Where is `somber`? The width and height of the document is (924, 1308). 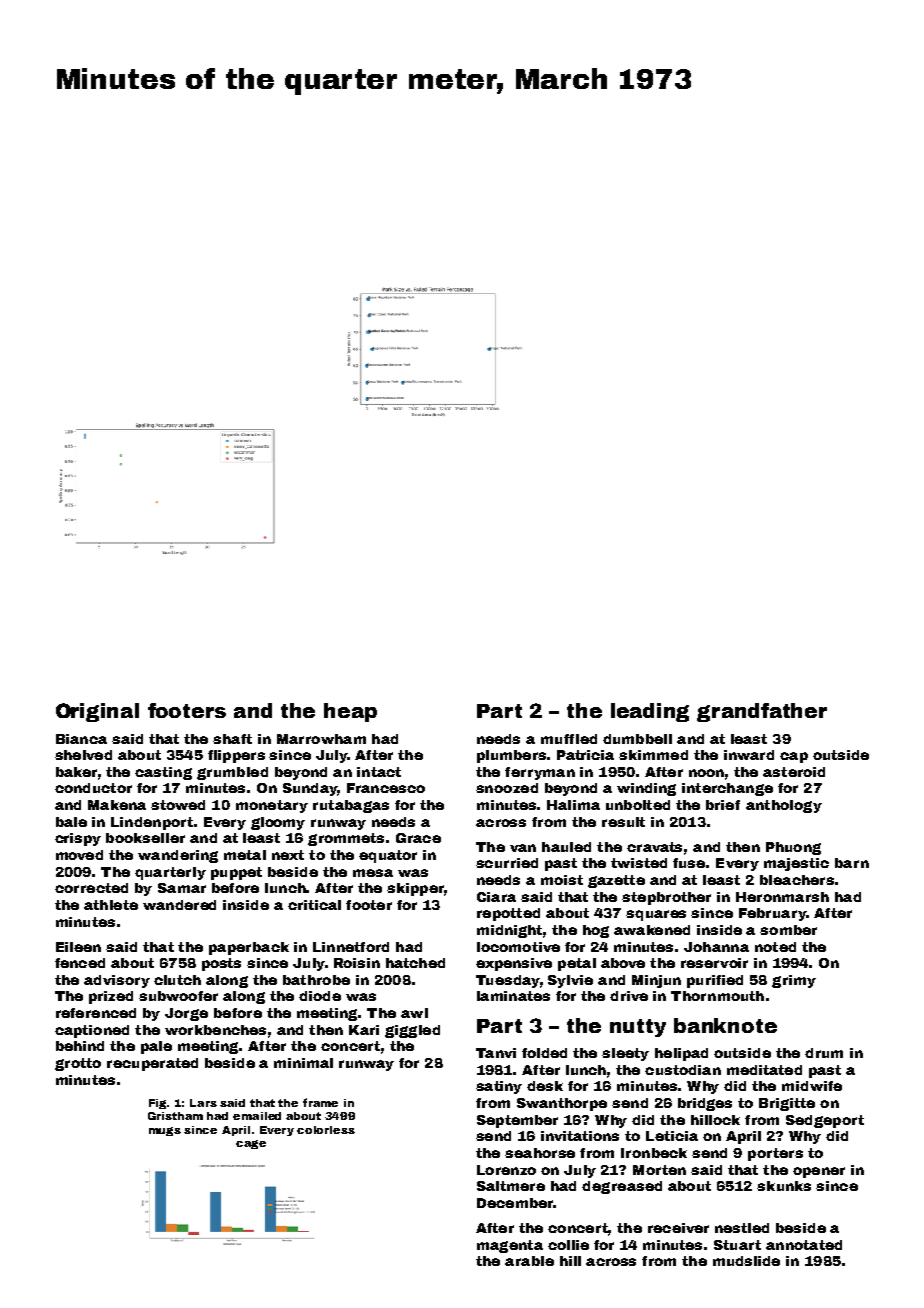
somber is located at coordinates (788, 930).
